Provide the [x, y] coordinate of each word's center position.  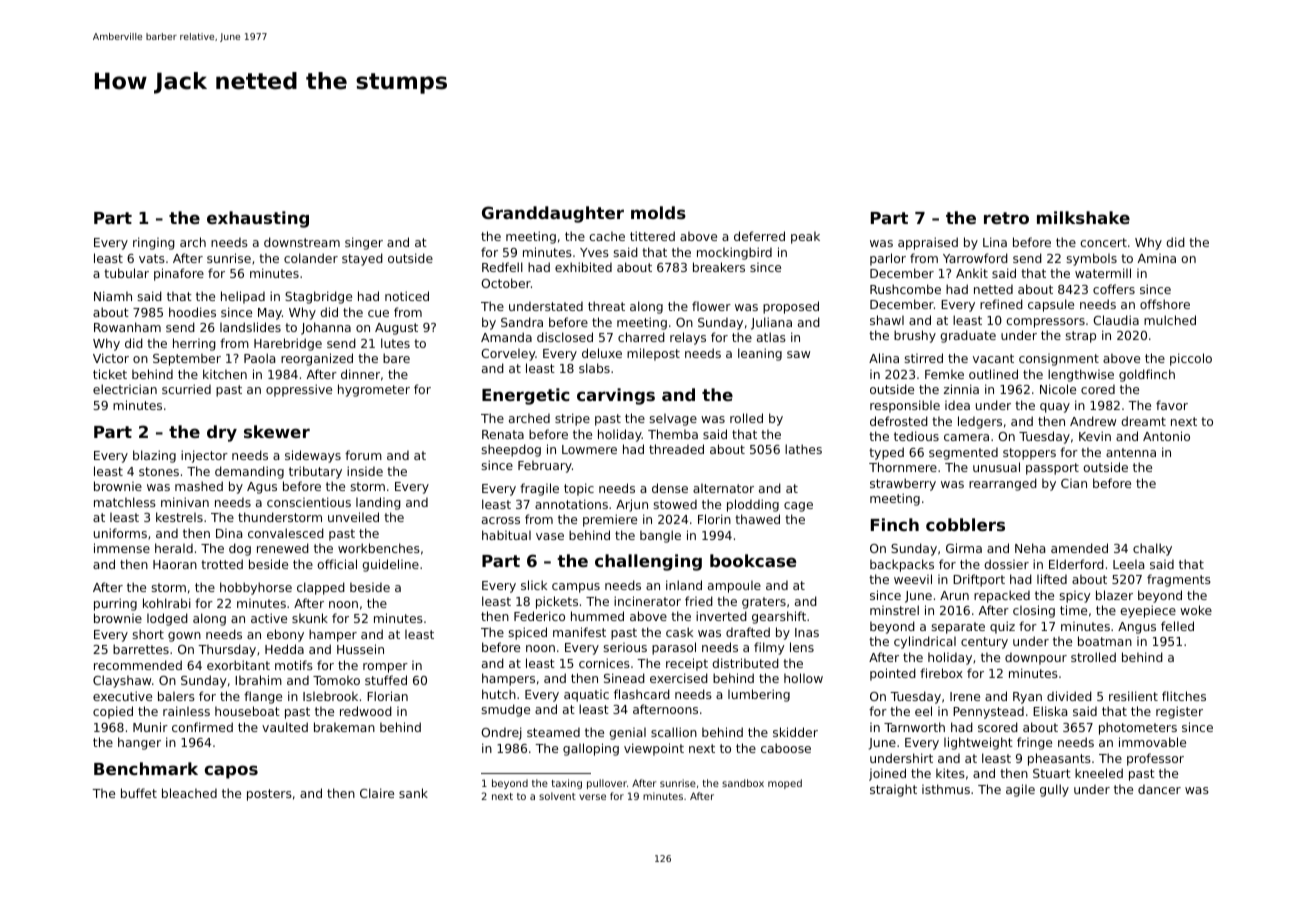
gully [1054, 790]
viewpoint [654, 749]
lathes [803, 449]
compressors [1045, 323]
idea [957, 405]
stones [159, 471]
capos [231, 772]
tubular [126, 273]
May [270, 314]
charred [641, 337]
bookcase [753, 560]
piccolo [1191, 359]
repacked [1002, 596]
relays [688, 338]
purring [115, 604]
